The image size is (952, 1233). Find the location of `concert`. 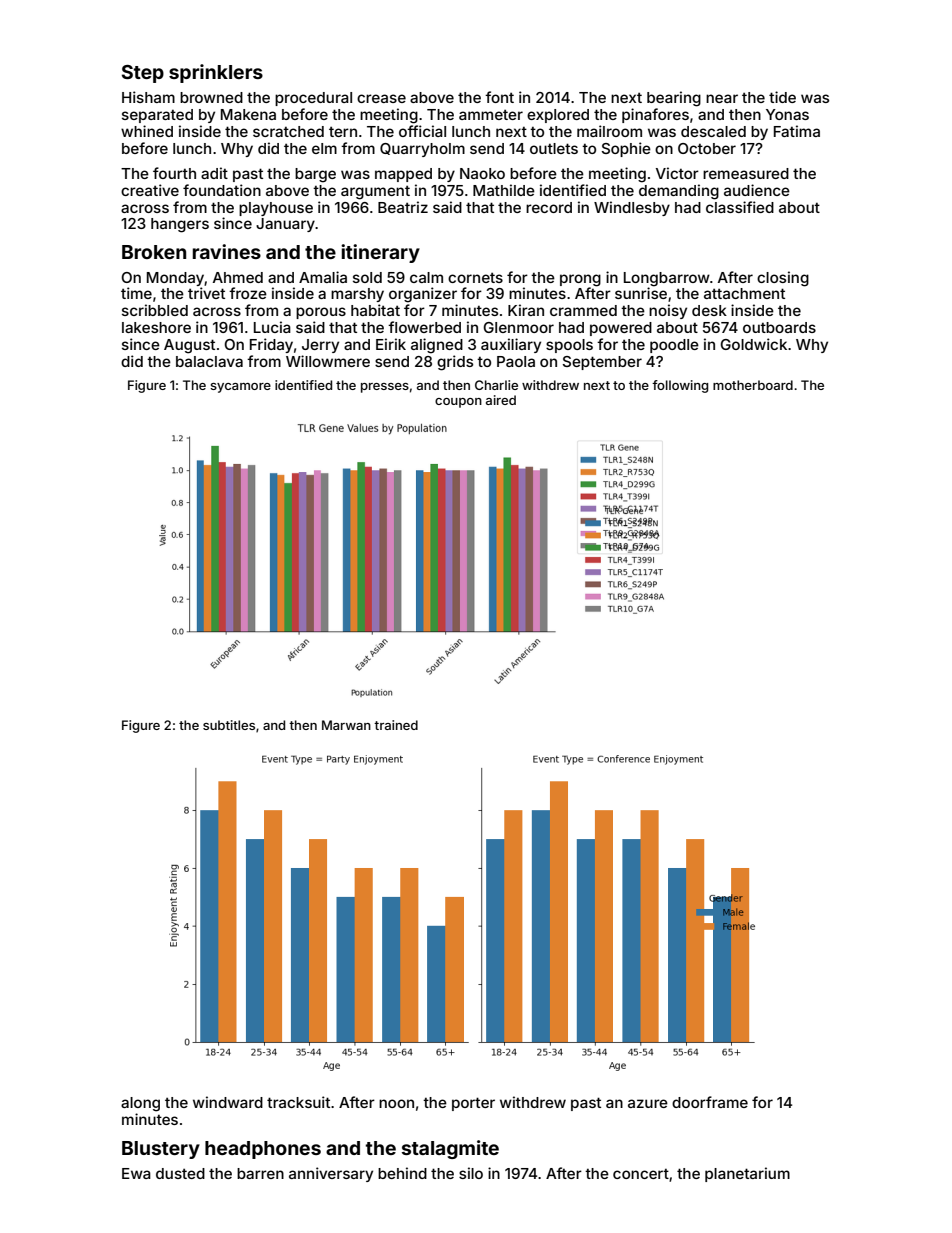

concert is located at coordinates (641, 1174).
